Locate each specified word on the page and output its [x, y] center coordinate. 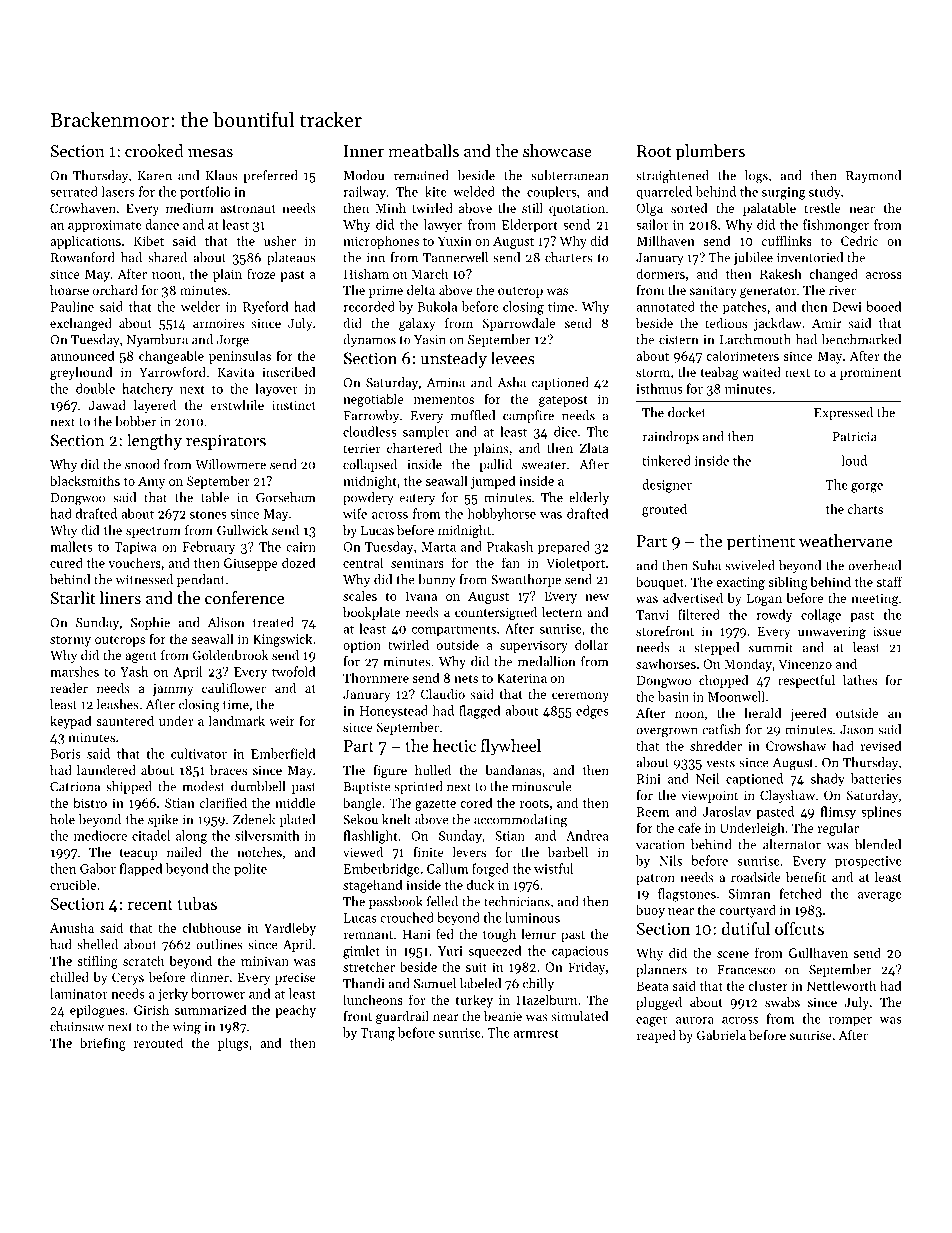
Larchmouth [755, 339]
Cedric [859, 240]
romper [850, 1021]
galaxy [417, 324]
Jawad [107, 405]
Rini [649, 779]
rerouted [158, 1042]
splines [881, 813]
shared [167, 257]
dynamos [369, 340]
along [191, 837]
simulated [580, 1016]
